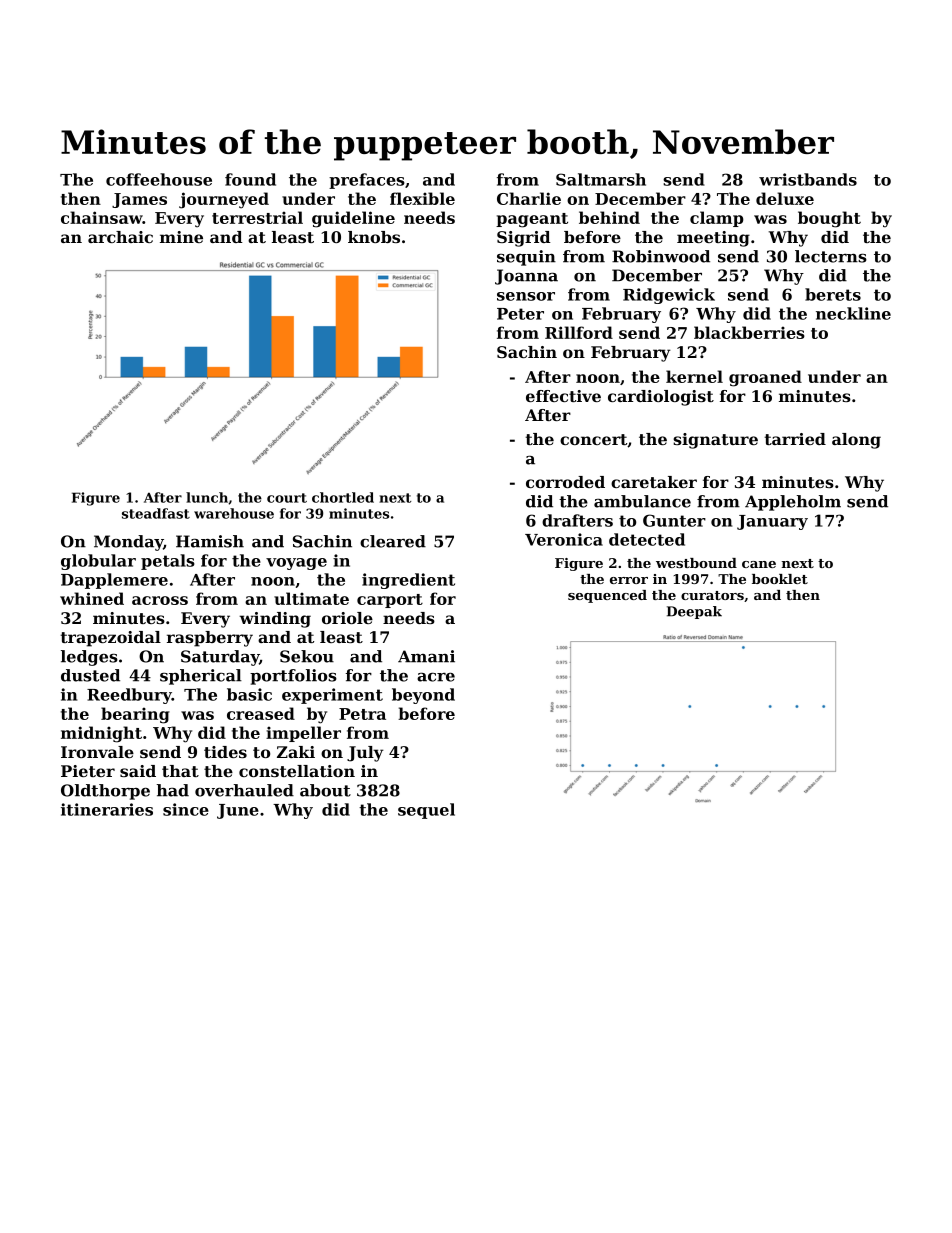 This screenshot has height=1233, width=952. Describe the element at coordinates (831, 256) in the screenshot. I see `lecterns` at that location.
